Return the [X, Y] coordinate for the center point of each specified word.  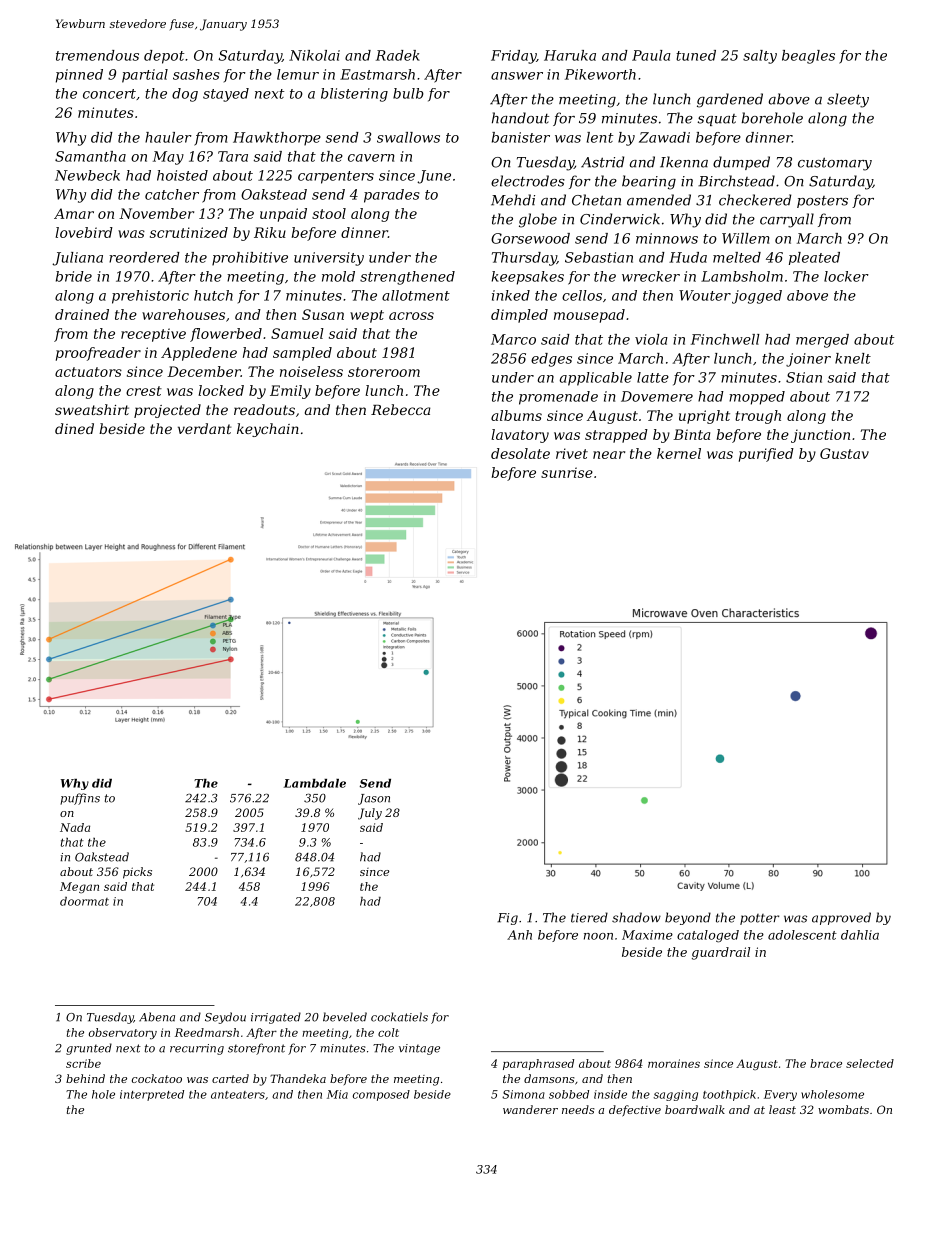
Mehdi [513, 200]
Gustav [844, 453]
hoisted [182, 175]
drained [82, 314]
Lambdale [315, 783]
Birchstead [736, 181]
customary [835, 164]
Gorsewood [530, 238]
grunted [89, 1049]
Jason [374, 799]
